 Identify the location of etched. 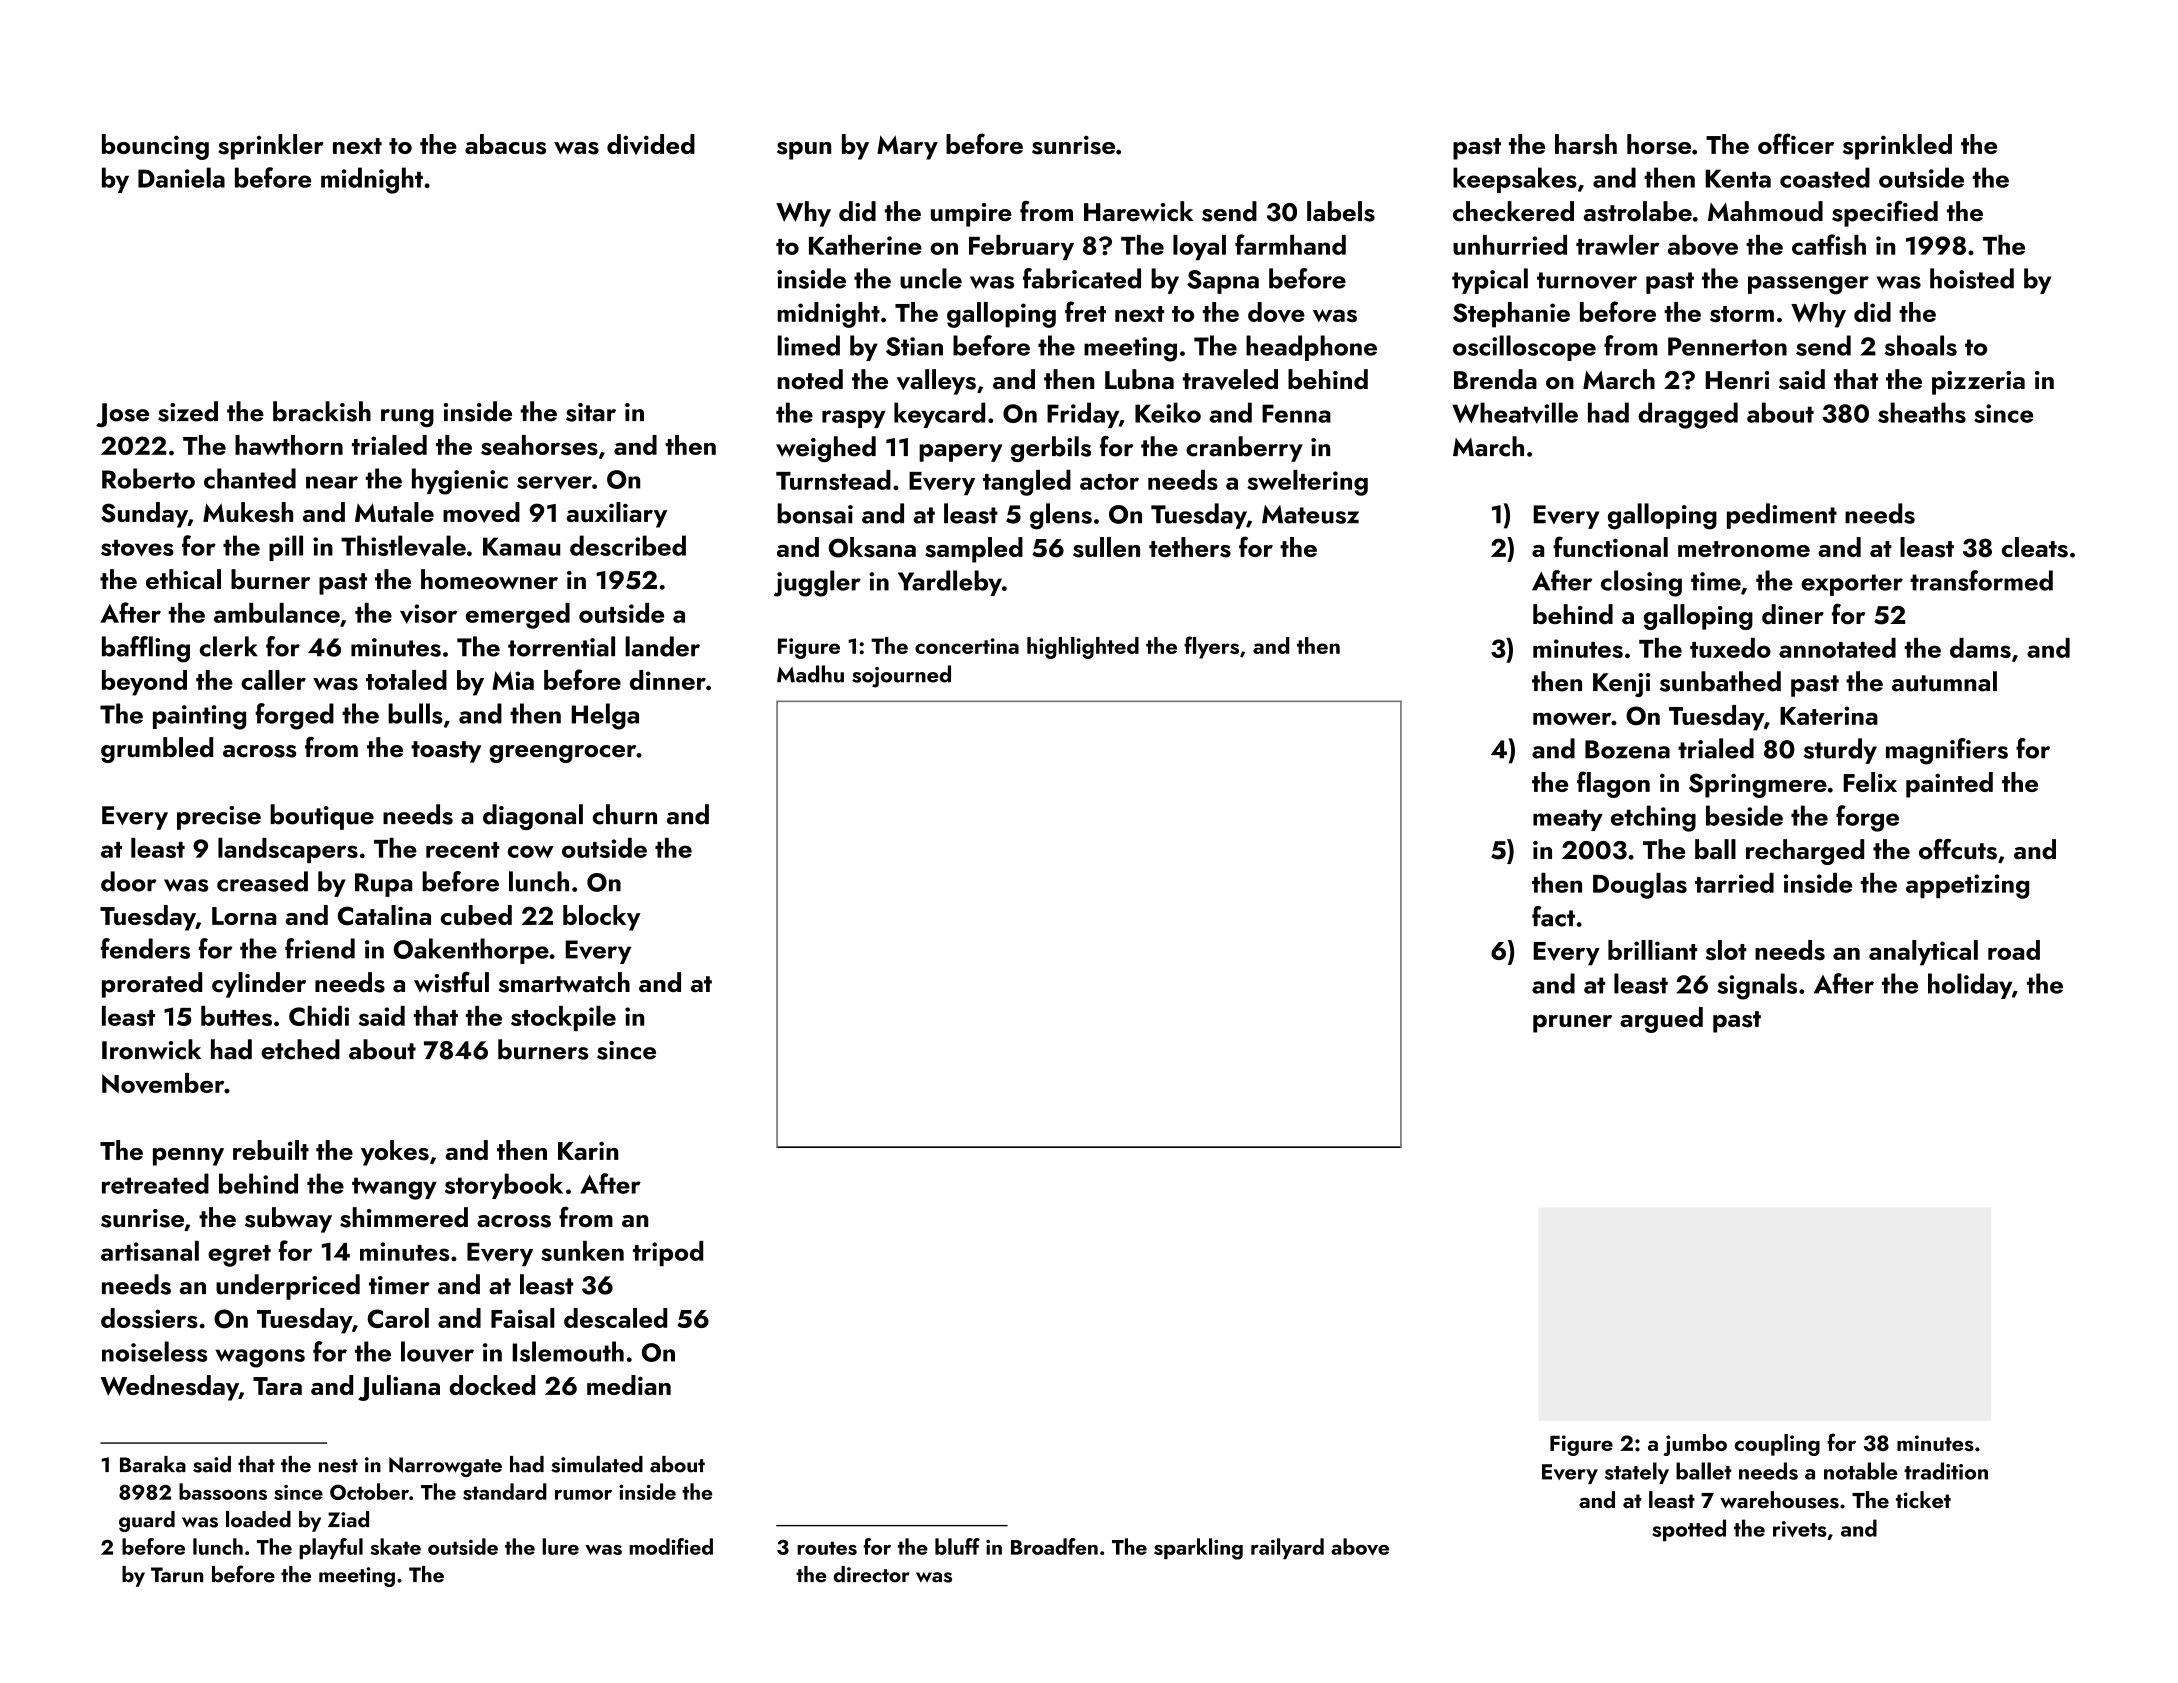
(300, 1049).
